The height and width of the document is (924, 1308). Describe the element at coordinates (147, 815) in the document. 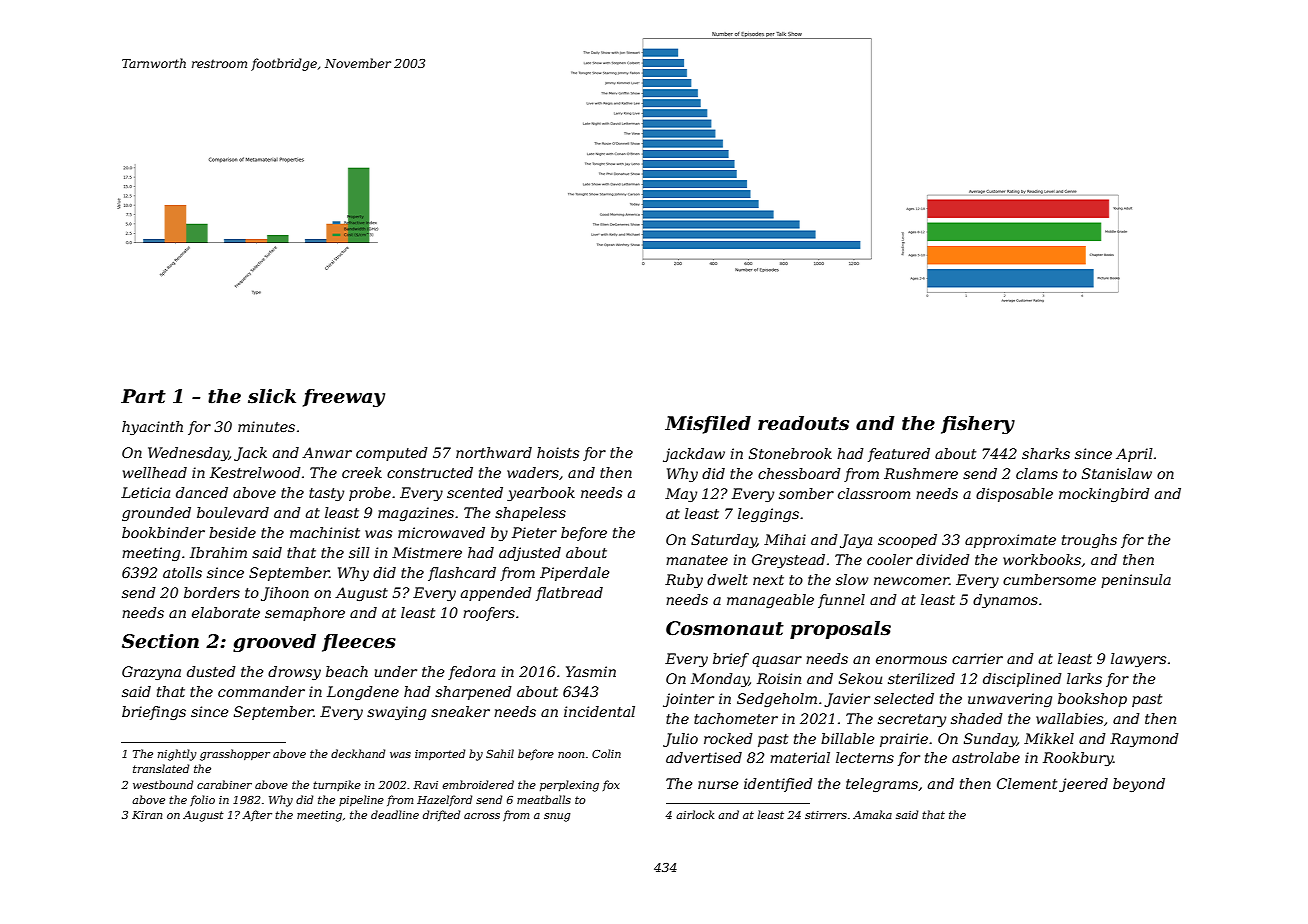

I see `Kiran` at that location.
